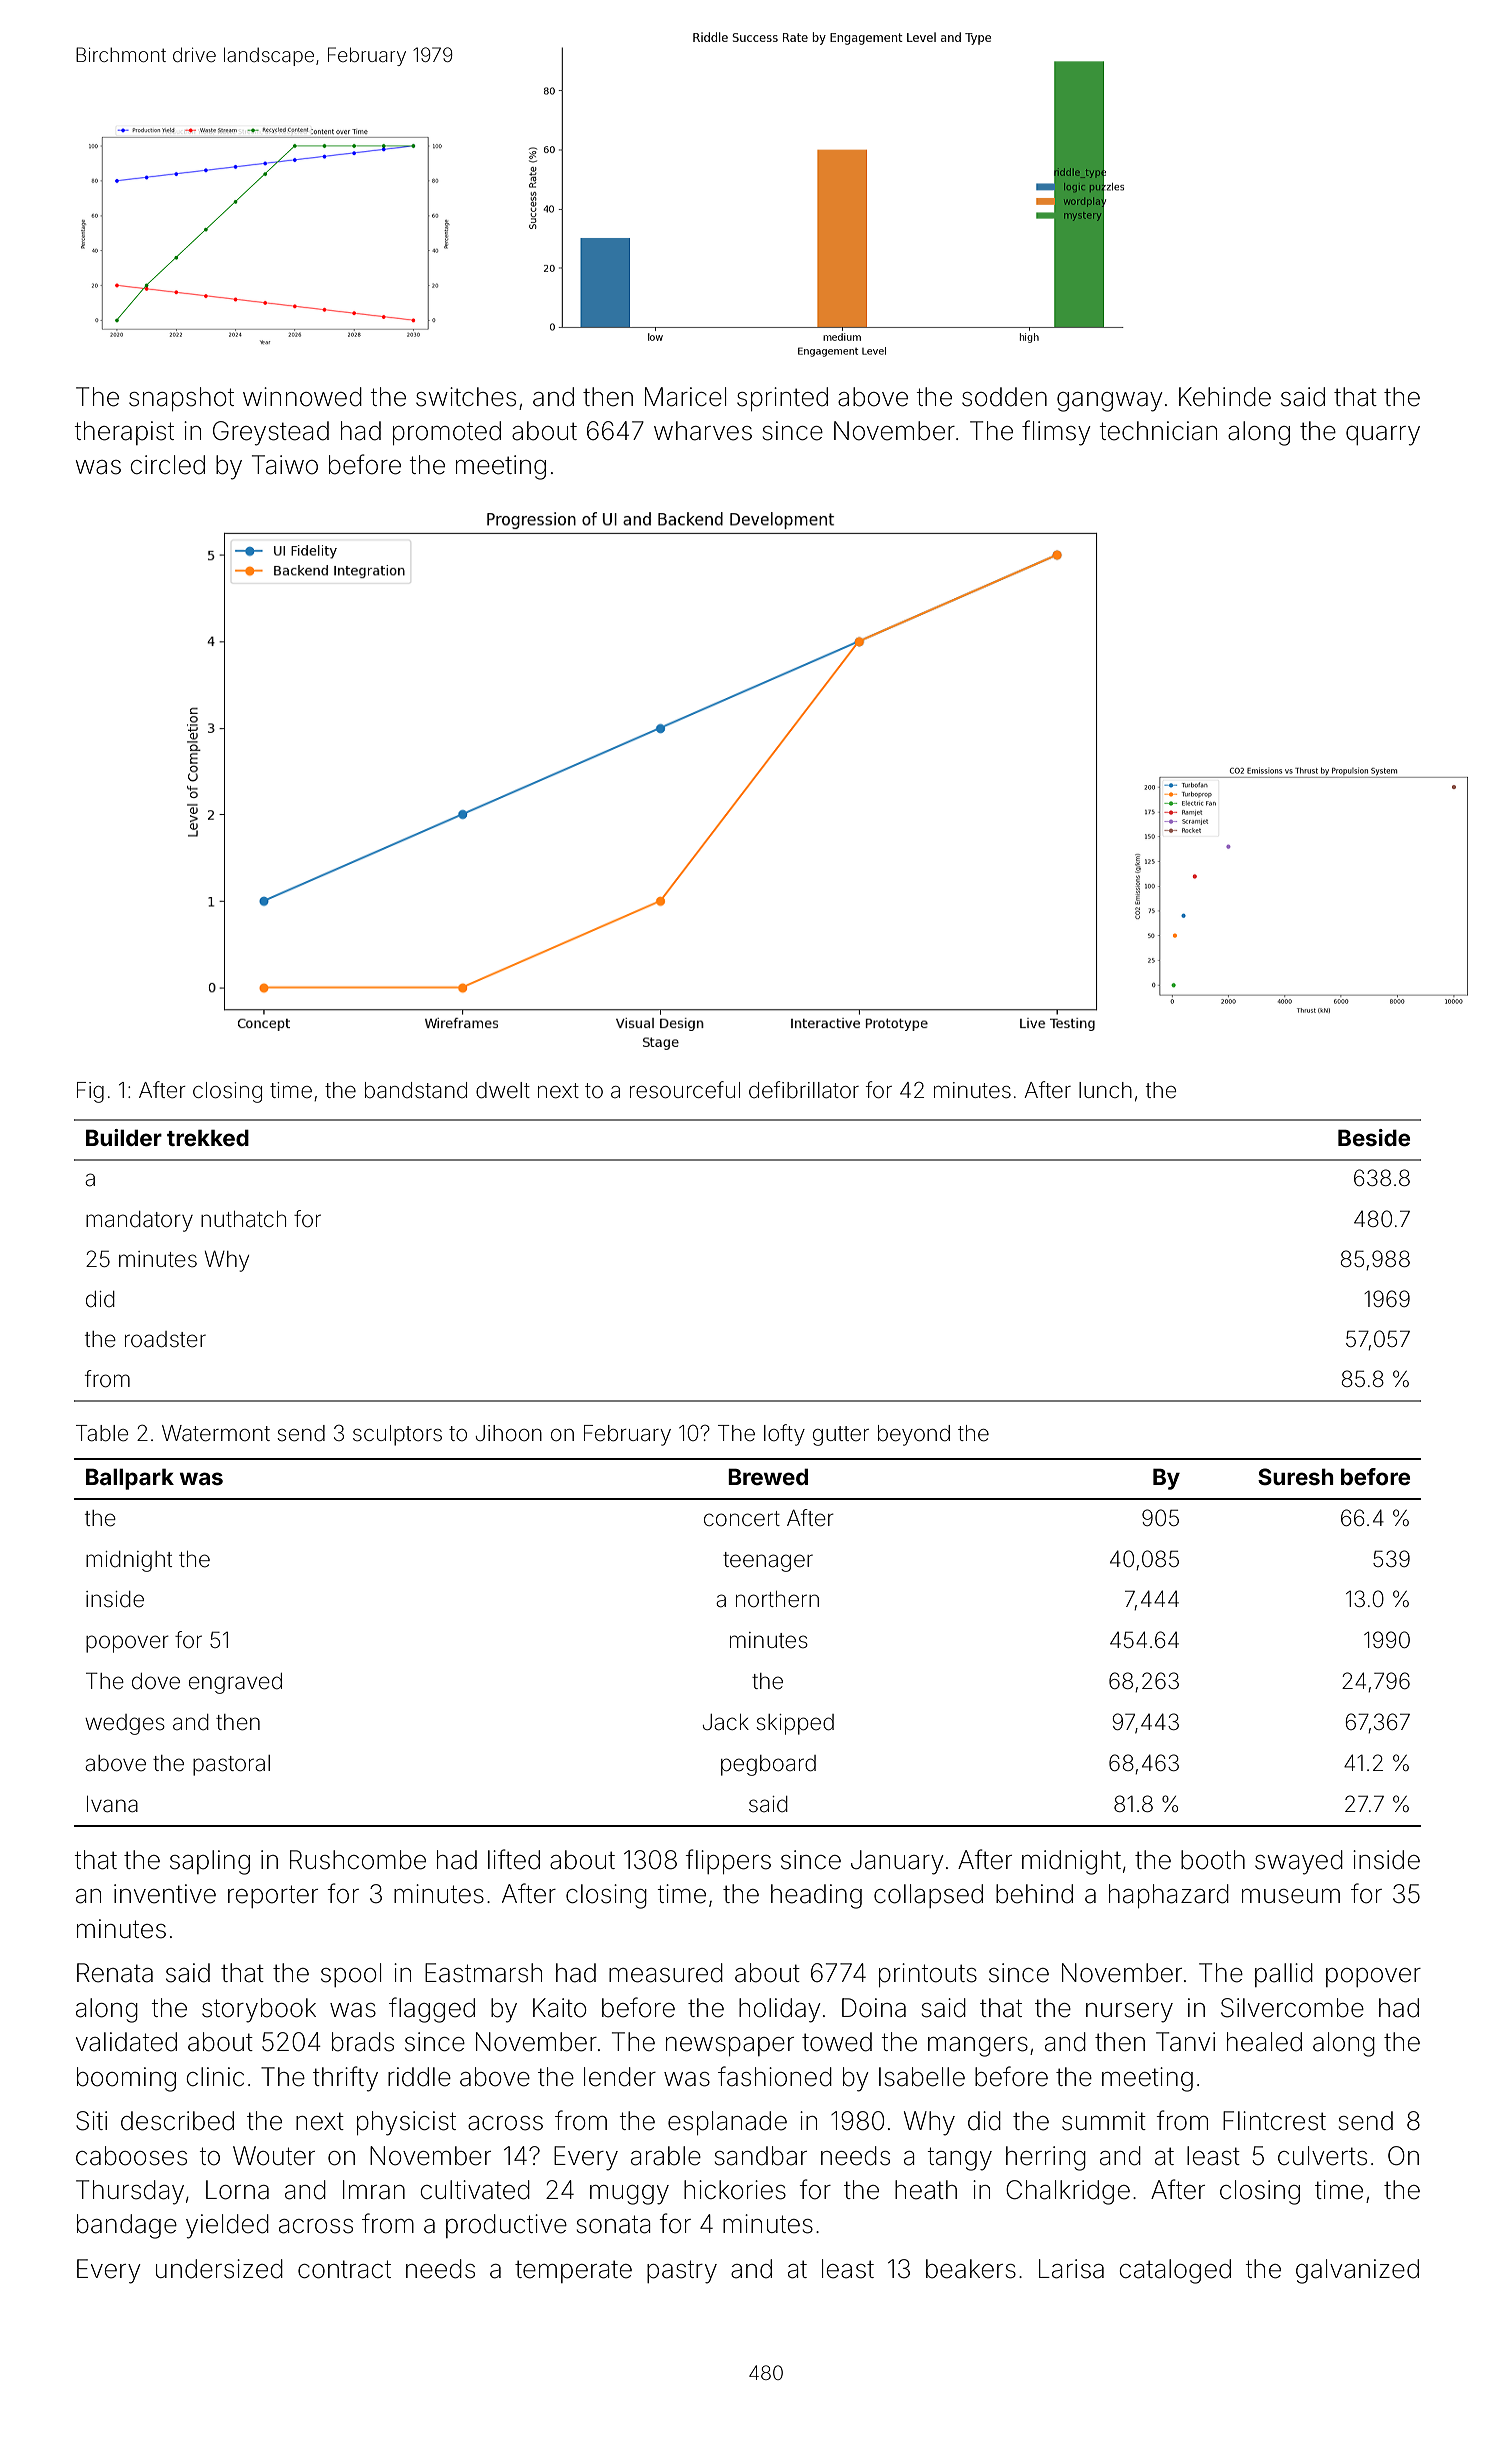 The image size is (1496, 2464). Describe the element at coordinates (210, 1862) in the page. I see `sapling` at that location.
